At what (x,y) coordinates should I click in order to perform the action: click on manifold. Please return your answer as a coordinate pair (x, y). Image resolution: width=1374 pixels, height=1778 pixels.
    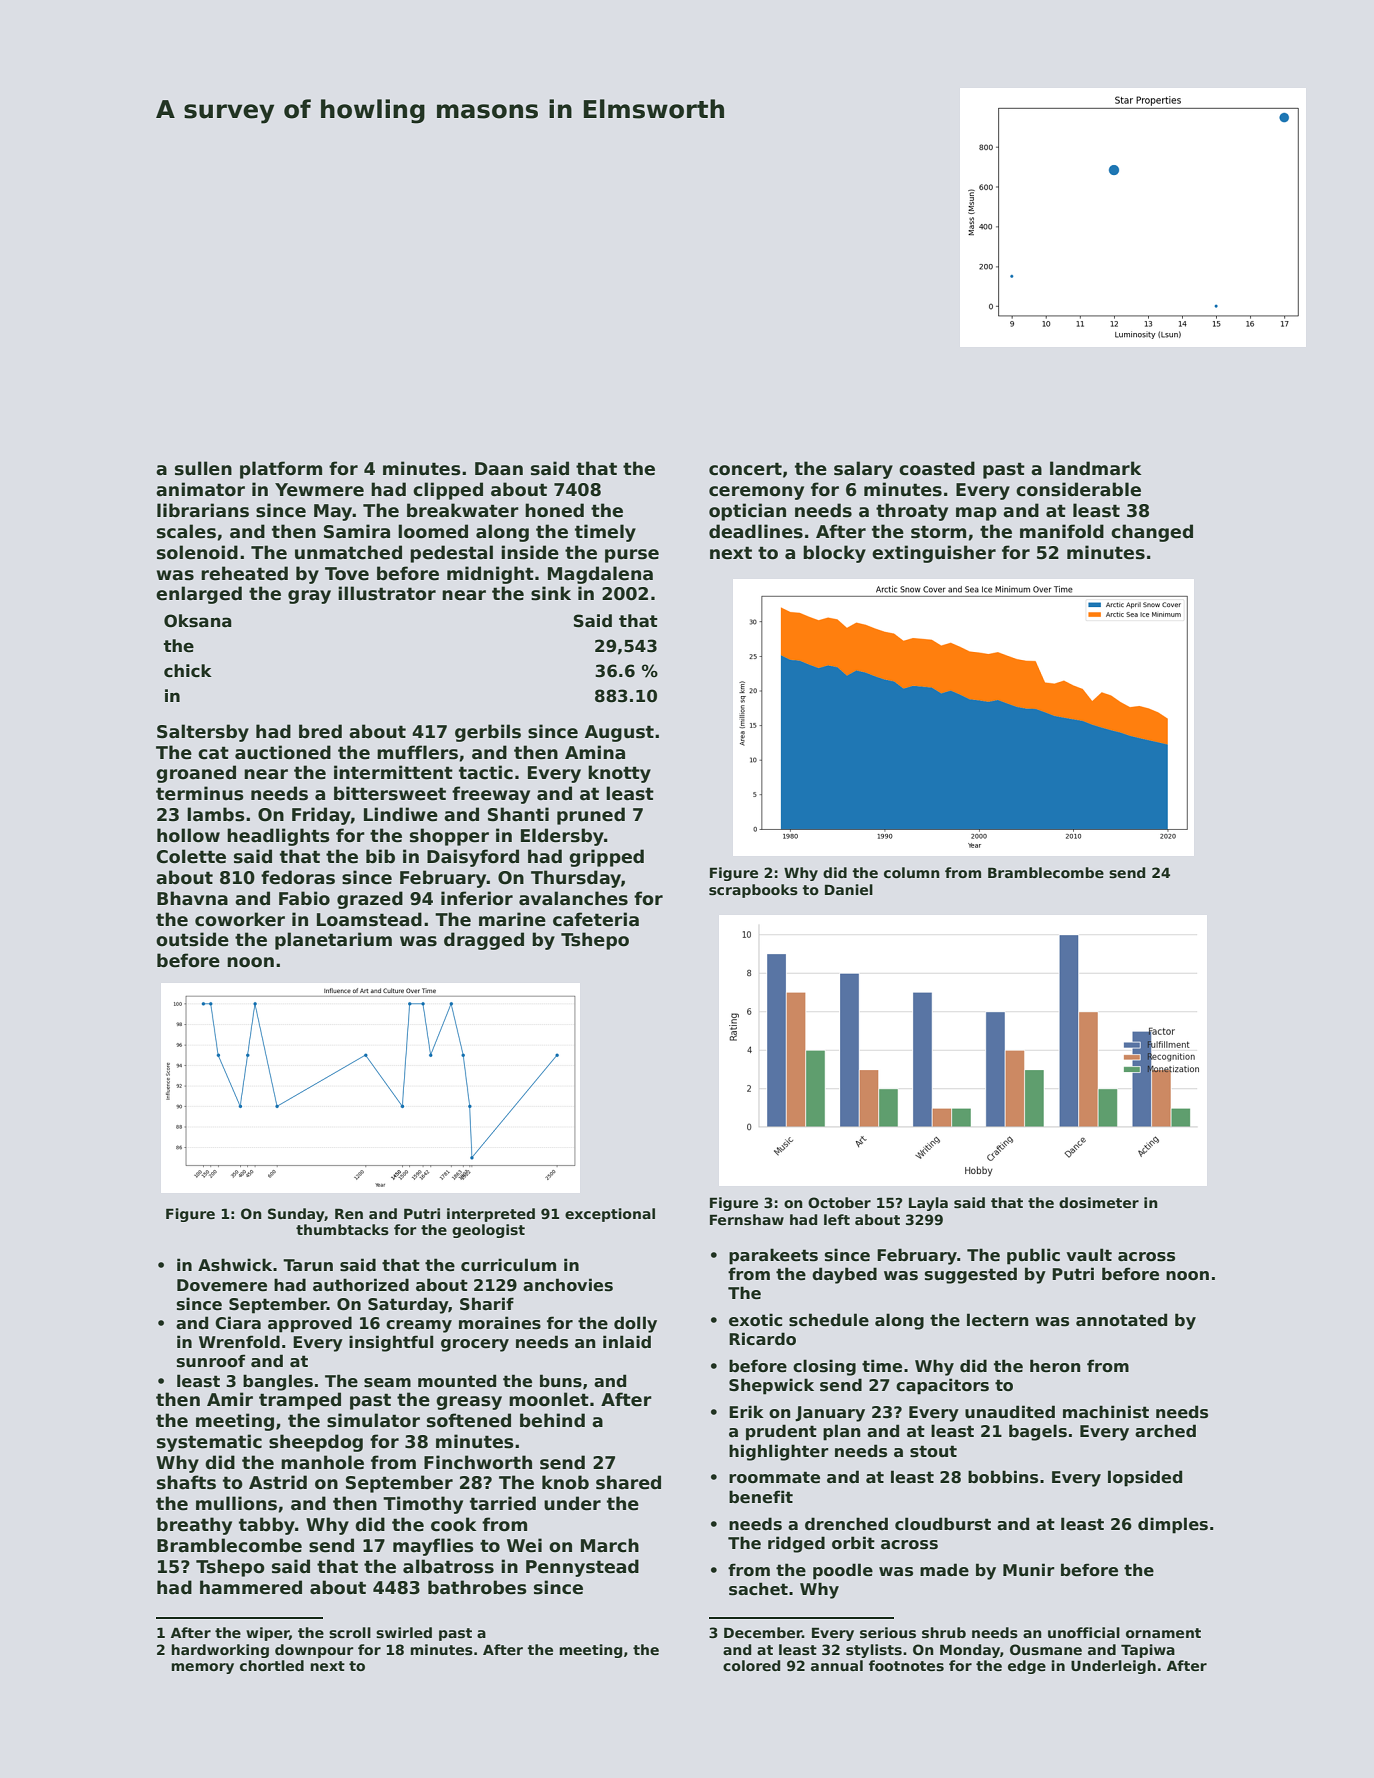
    Looking at the image, I should click on (1062, 531).
